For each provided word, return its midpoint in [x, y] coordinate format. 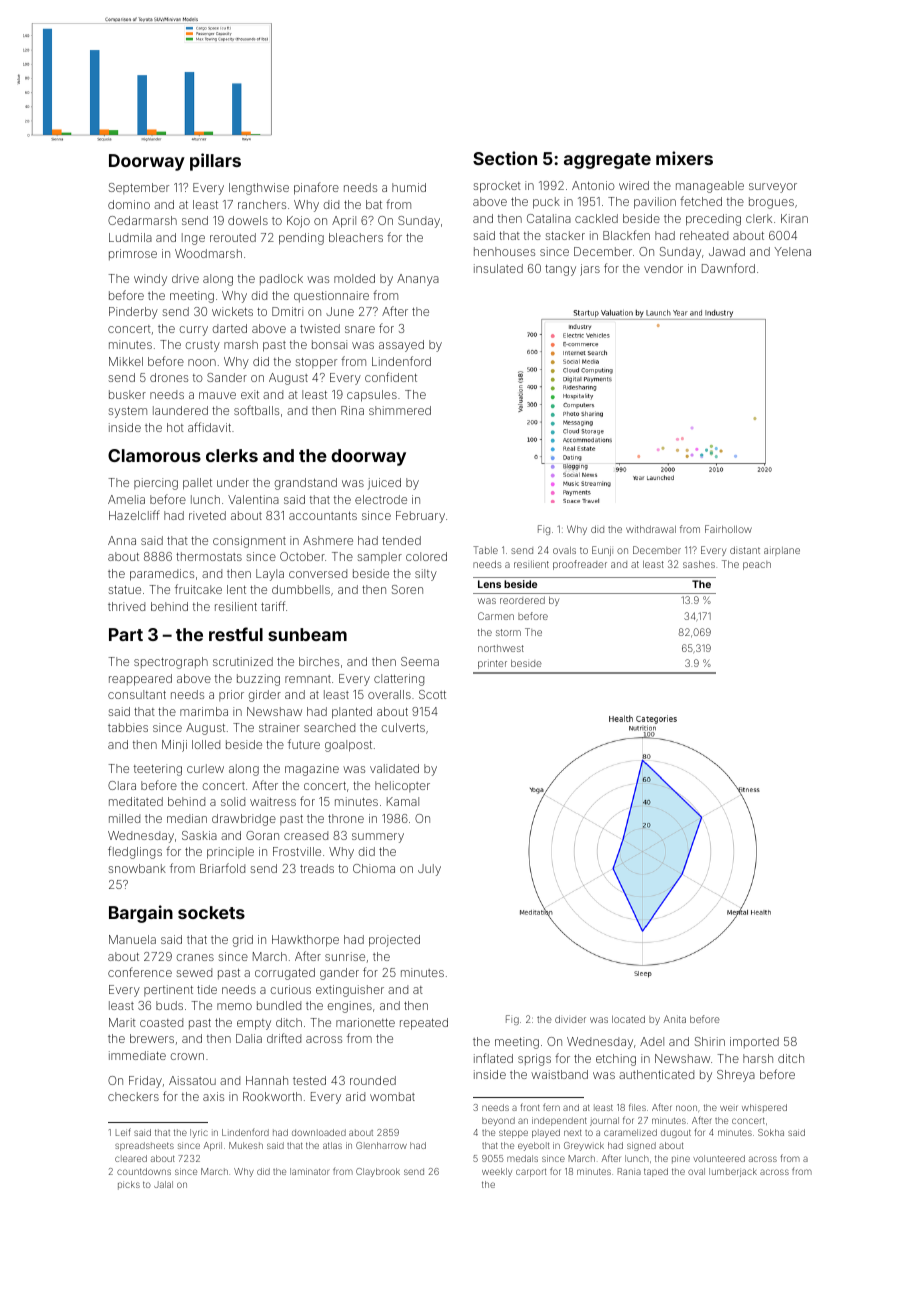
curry [193, 331]
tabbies [128, 727]
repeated [424, 1024]
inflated [493, 1058]
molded [354, 278]
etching [616, 1060]
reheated [704, 235]
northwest [501, 648]
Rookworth [272, 1096]
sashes [699, 564]
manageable [710, 187]
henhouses [504, 251]
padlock [281, 279]
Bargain [141, 914]
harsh [758, 1058]
